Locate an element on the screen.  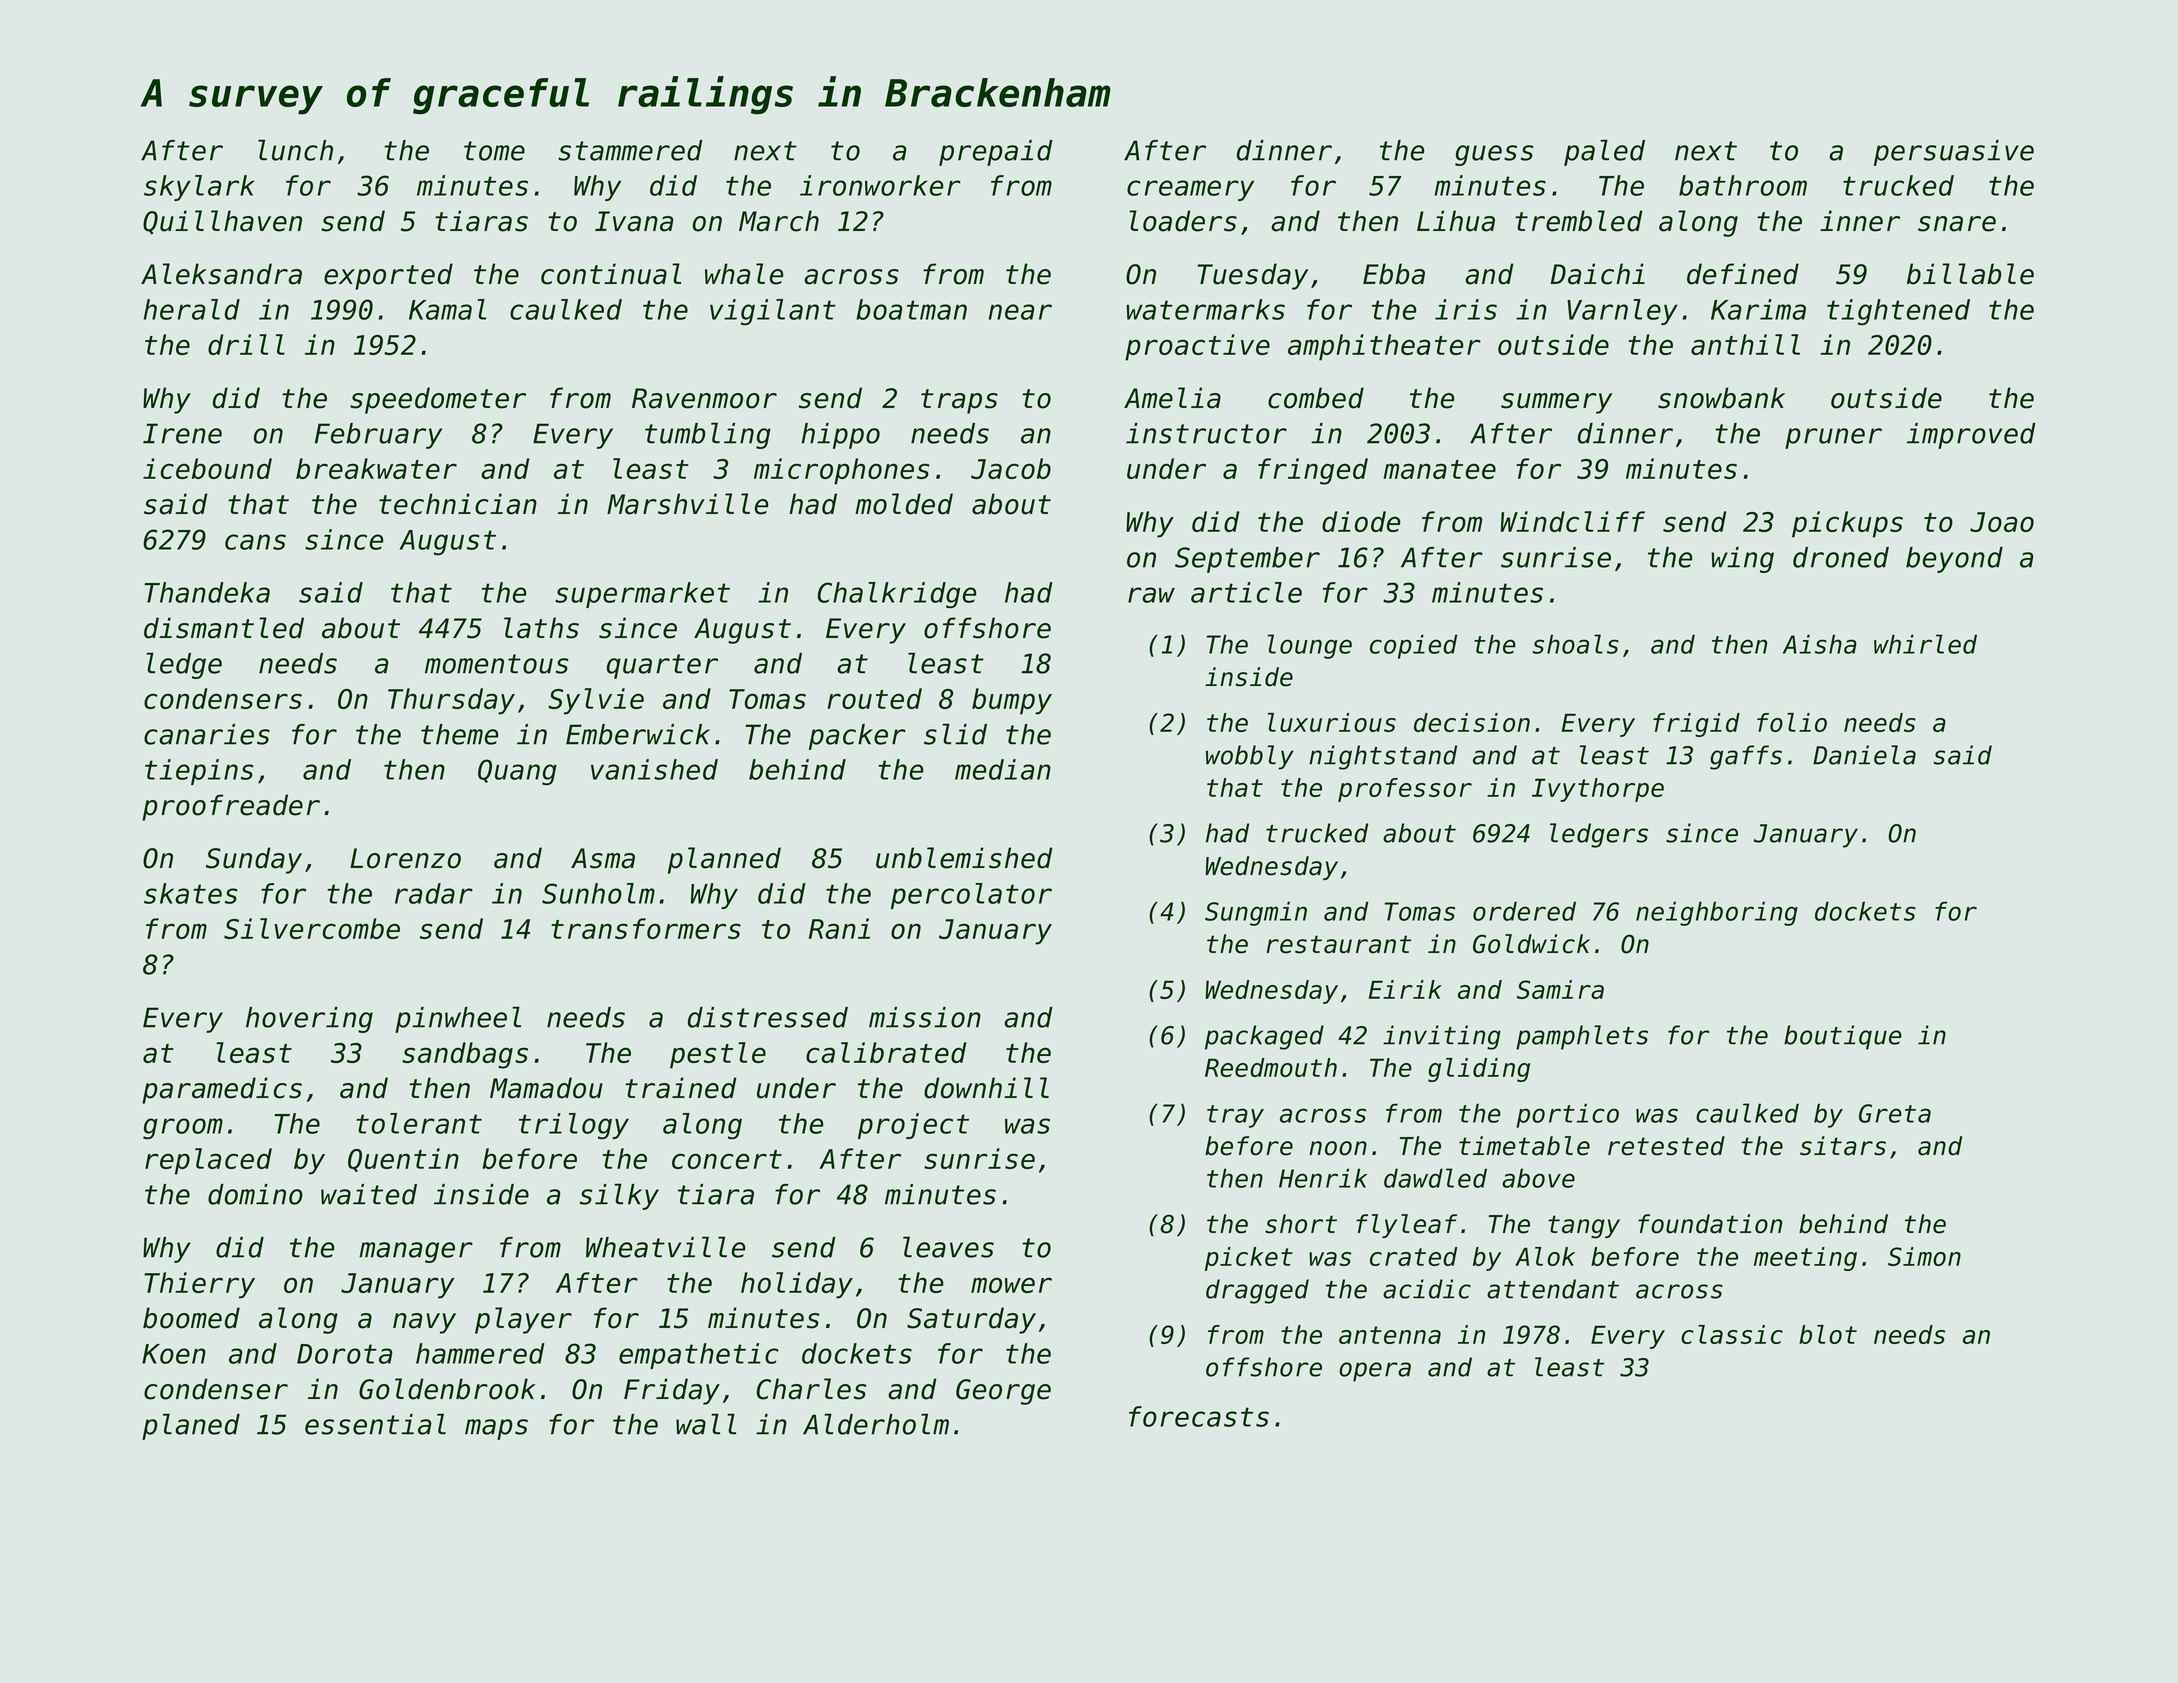
Ivana is located at coordinates (634, 221).
